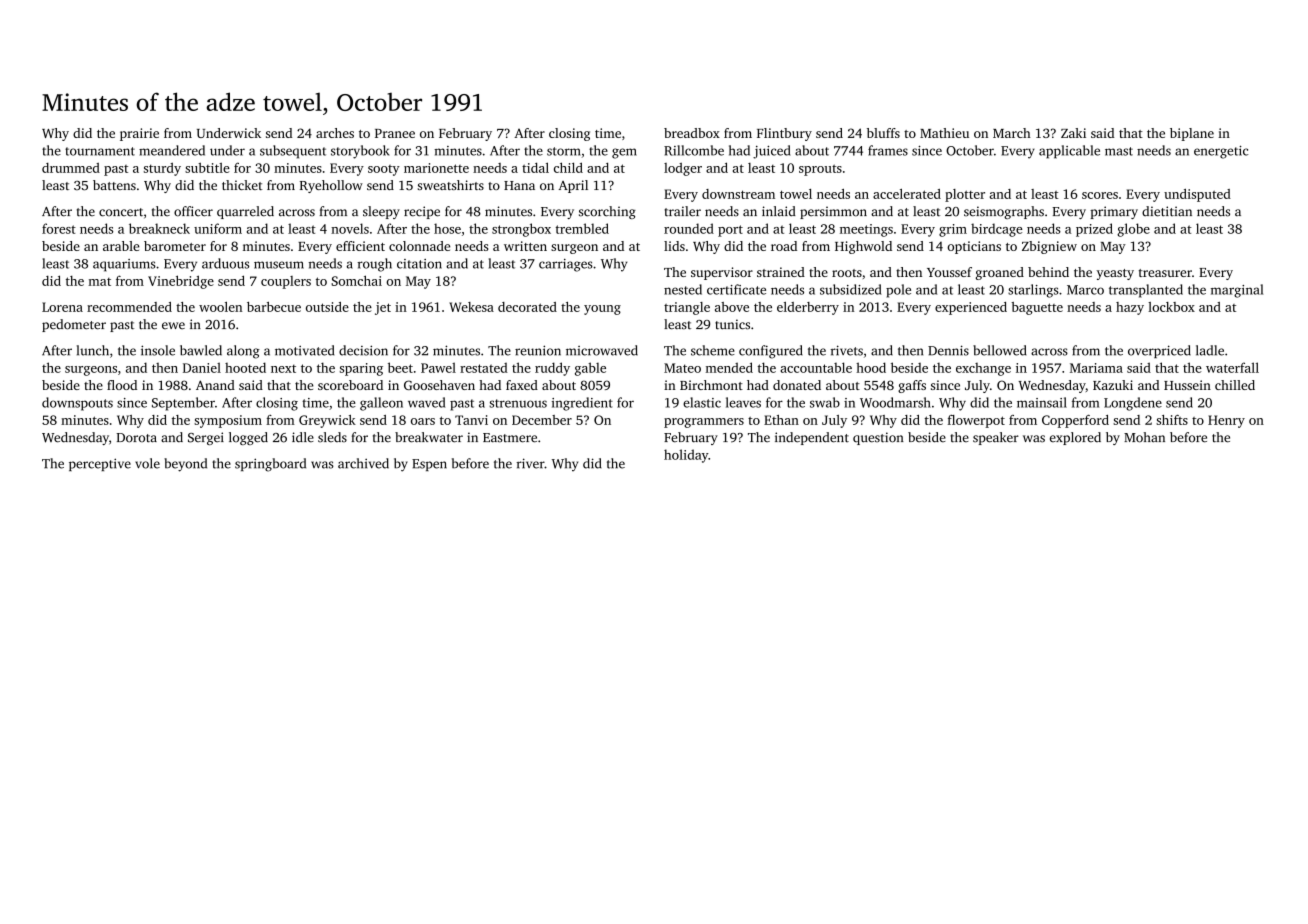  What do you see at coordinates (62, 307) in the image?
I see `Lorena` at bounding box center [62, 307].
